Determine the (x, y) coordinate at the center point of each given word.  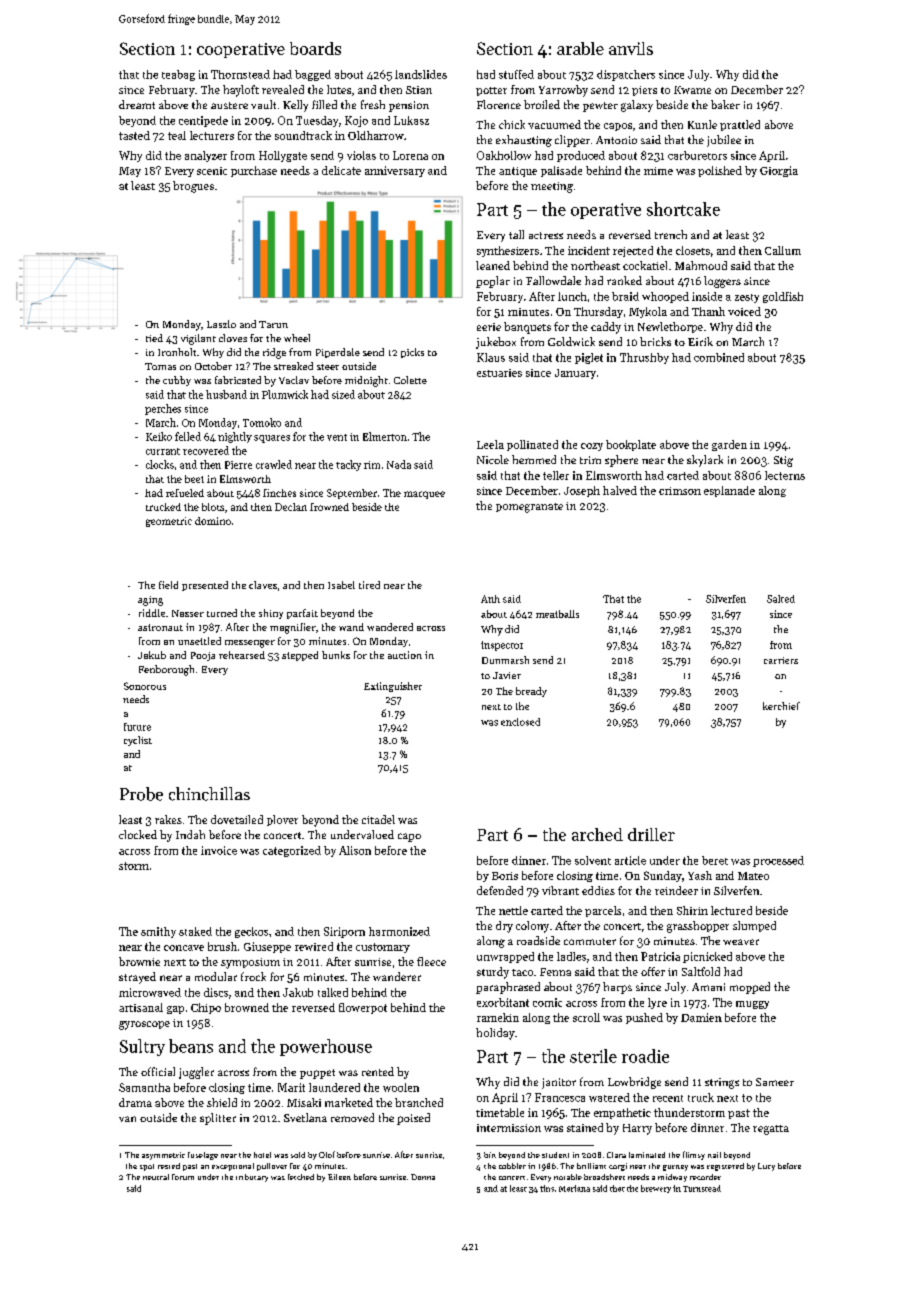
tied (154, 338)
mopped (750, 988)
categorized (292, 851)
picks (412, 353)
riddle (152, 613)
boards (315, 48)
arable (580, 48)
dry (504, 927)
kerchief (781, 706)
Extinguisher (393, 687)
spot (147, 1167)
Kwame (692, 90)
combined (719, 357)
